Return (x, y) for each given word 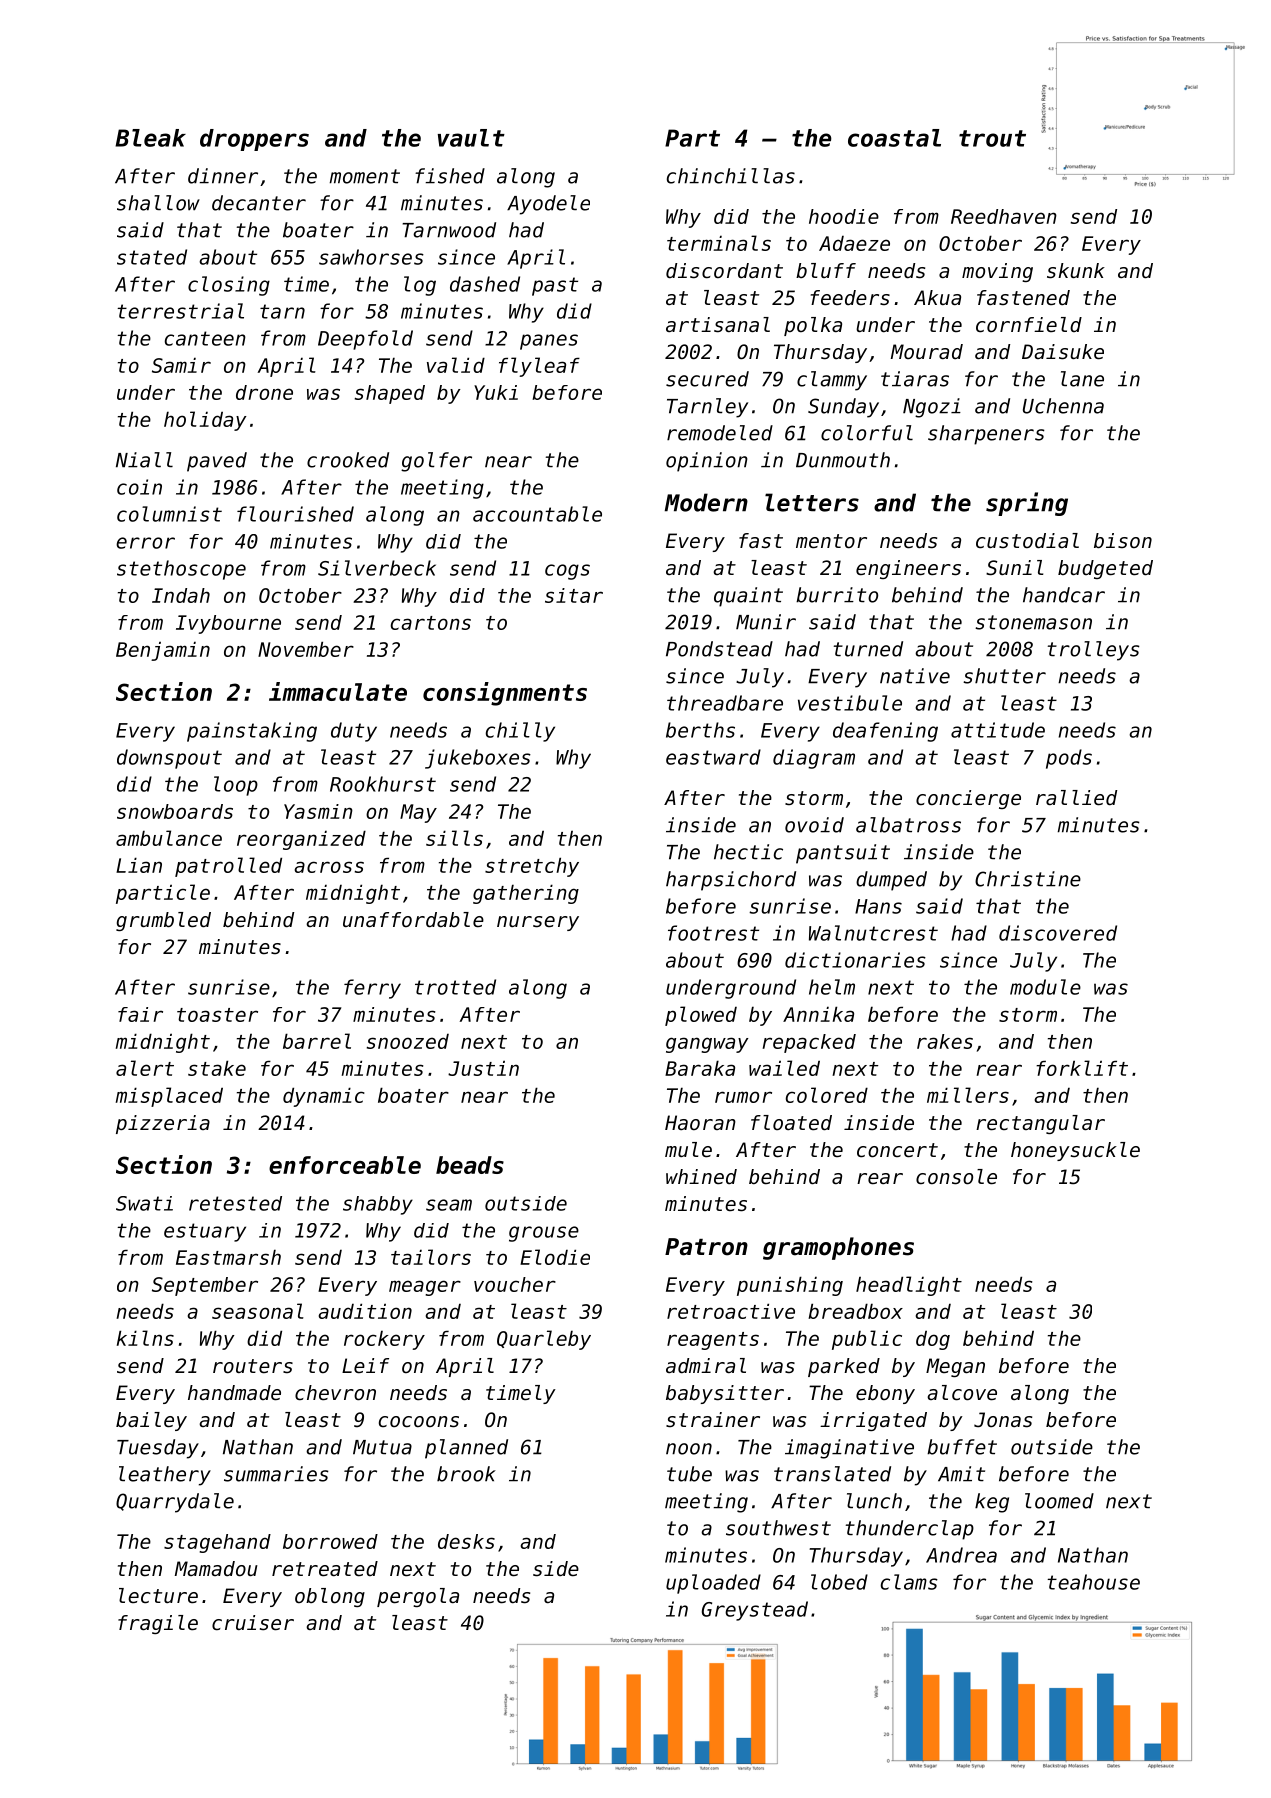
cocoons (419, 1422)
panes (549, 342)
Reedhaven (1004, 216)
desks (466, 1541)
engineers (908, 569)
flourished (295, 514)
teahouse (1093, 1582)
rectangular (1040, 1124)
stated (152, 257)
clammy (832, 381)
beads (470, 1165)
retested (235, 1203)
